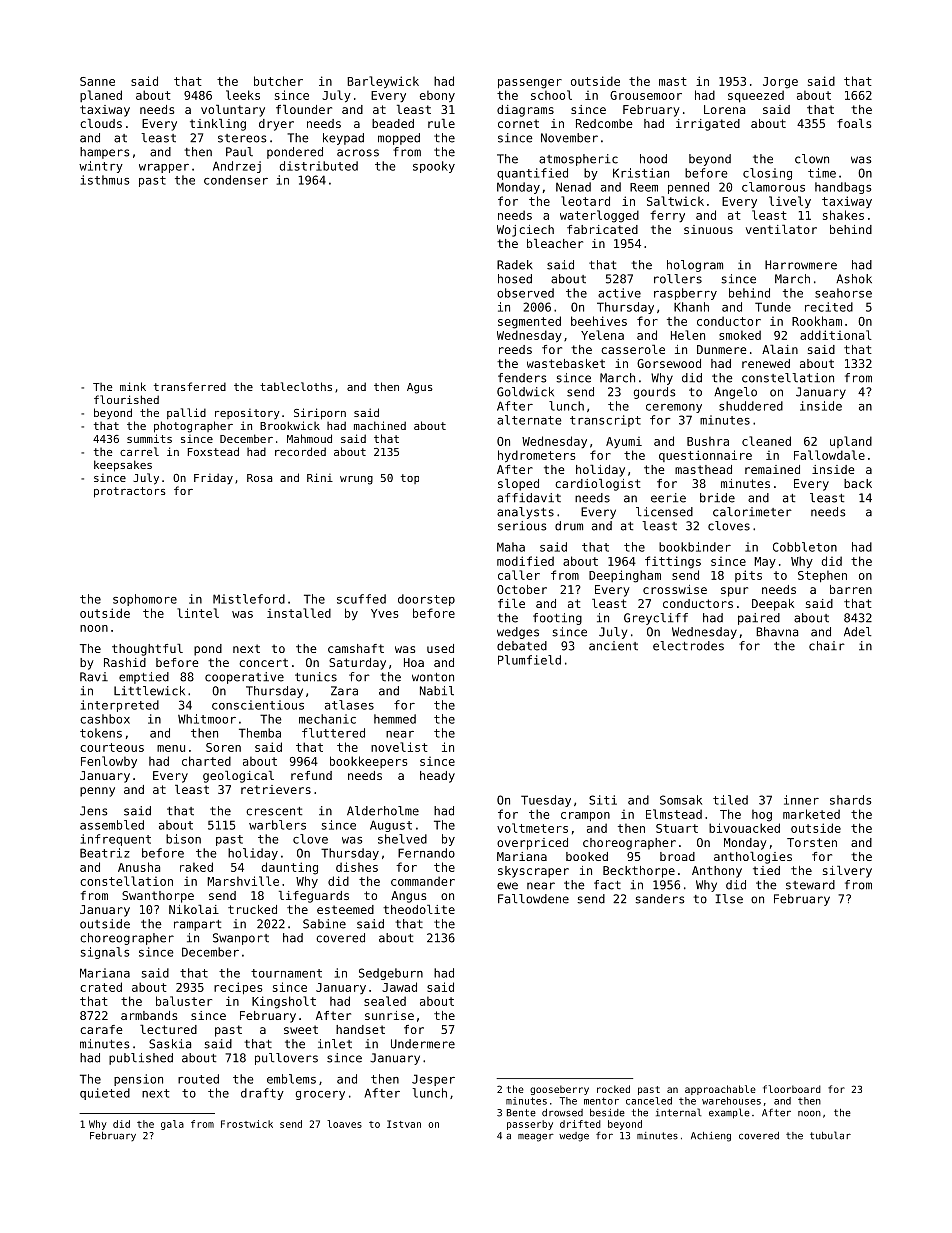 This screenshot has height=1233, width=952. What do you see at coordinates (383, 811) in the screenshot?
I see `Alderholme` at bounding box center [383, 811].
